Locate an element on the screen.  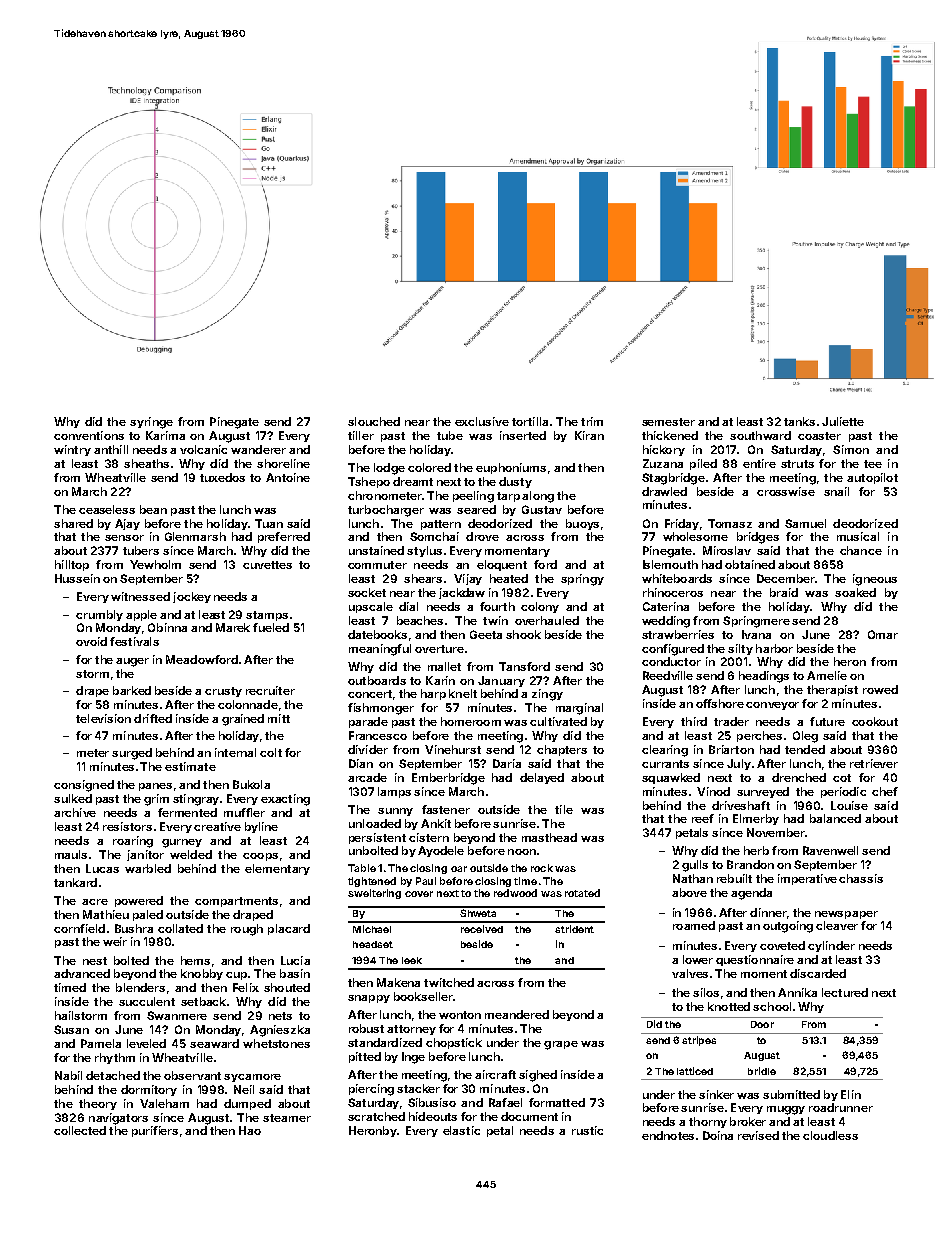
tuxedos is located at coordinates (222, 477).
